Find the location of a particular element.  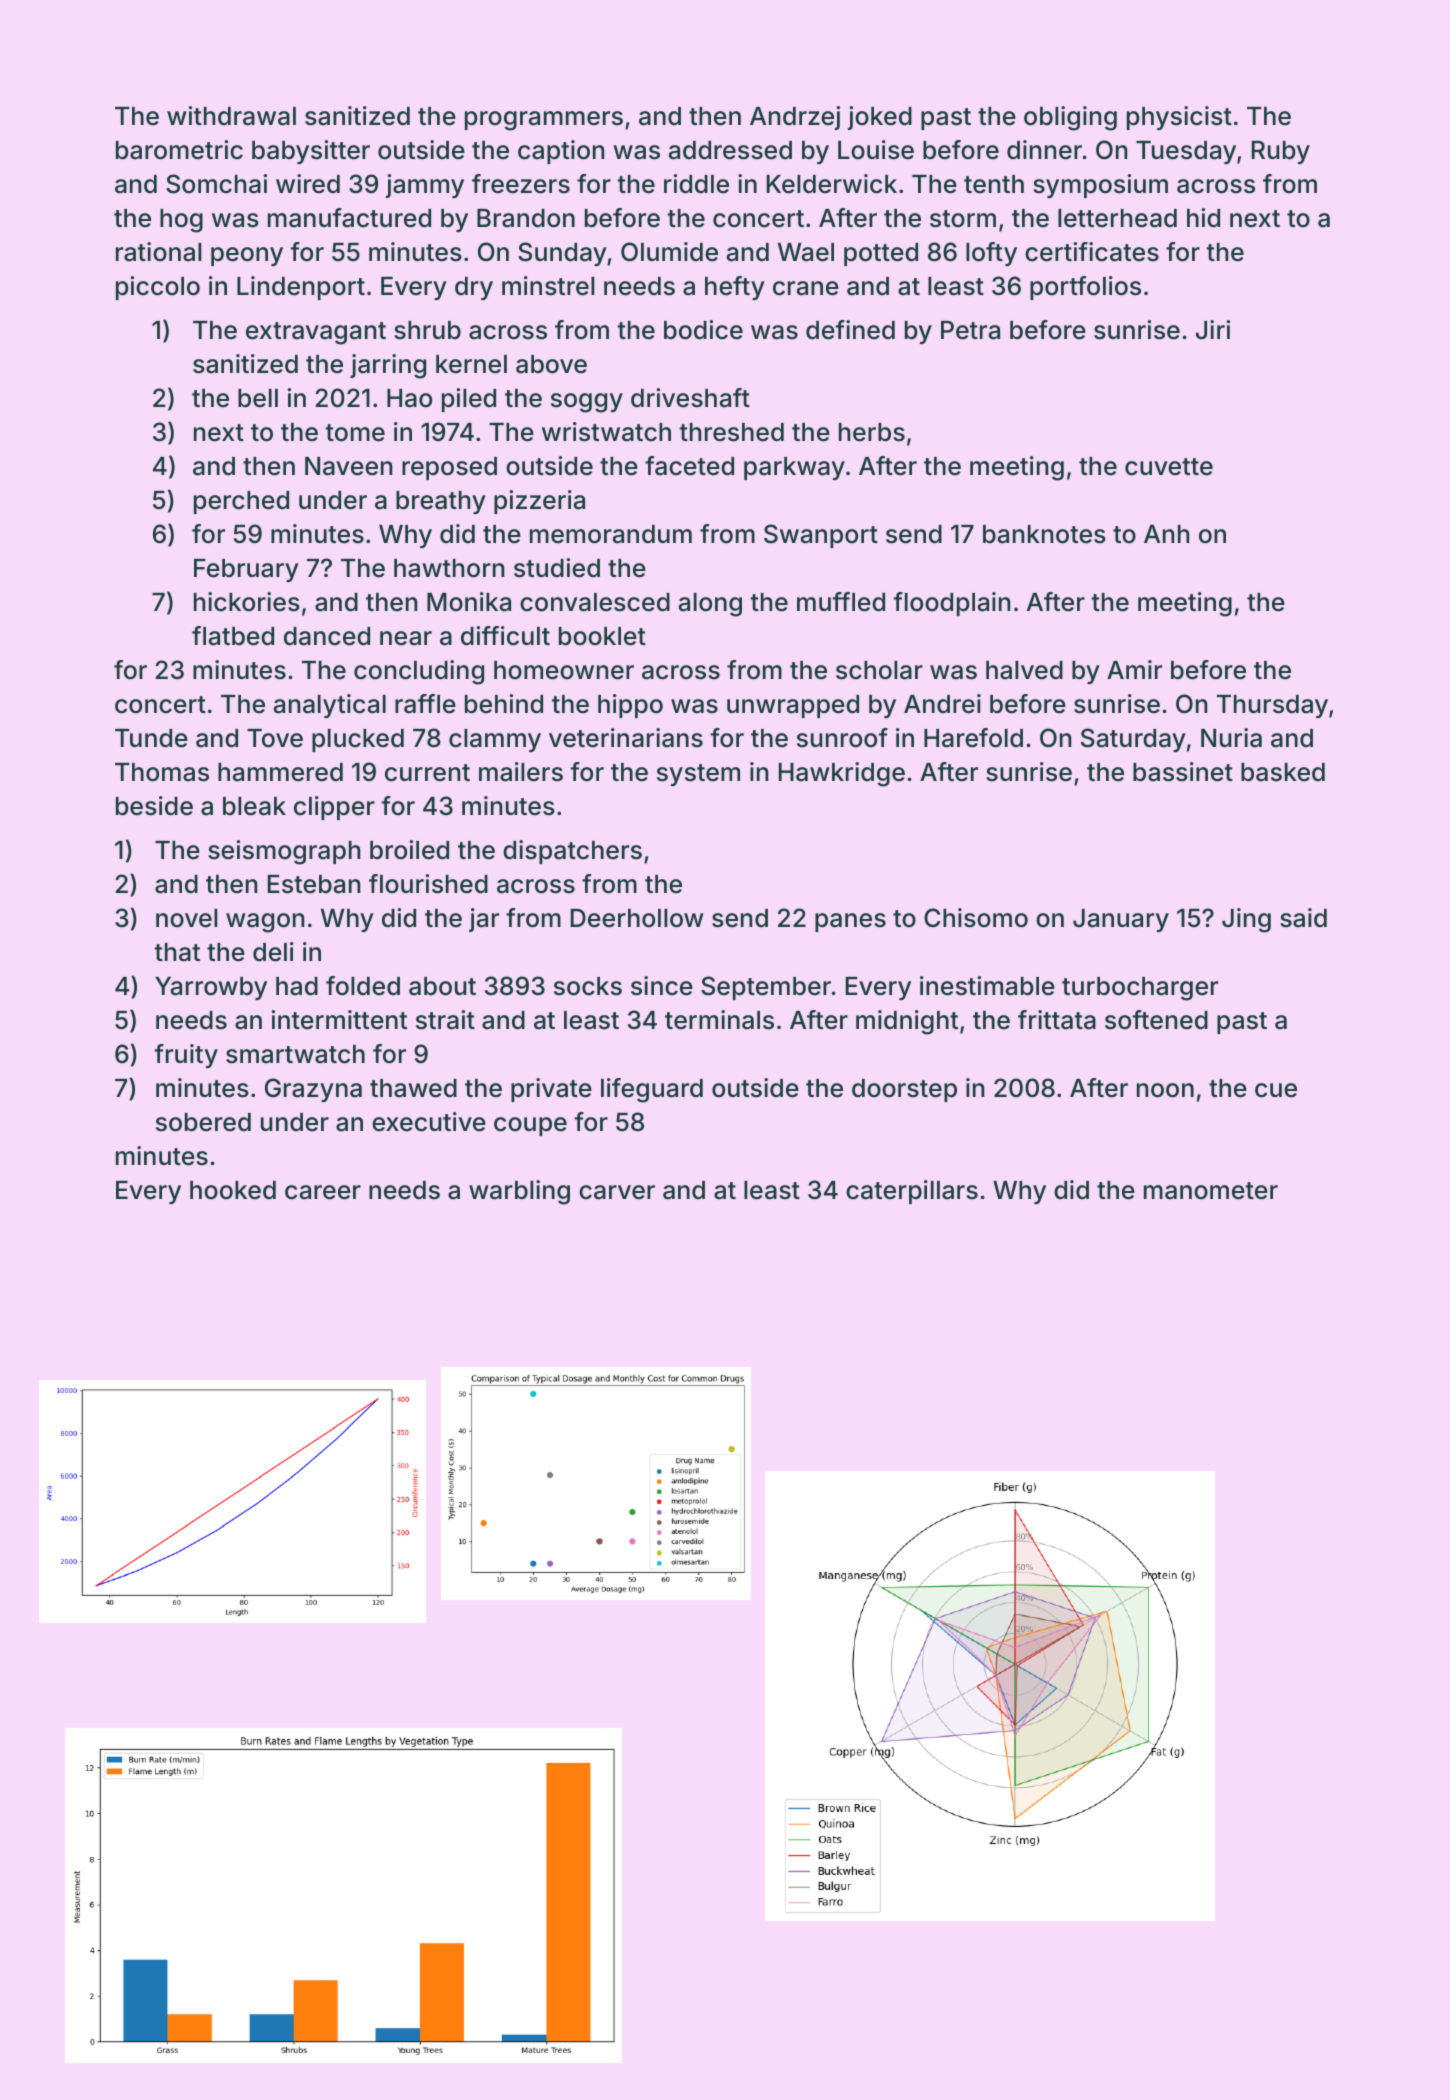

Chisomo is located at coordinates (976, 918).
